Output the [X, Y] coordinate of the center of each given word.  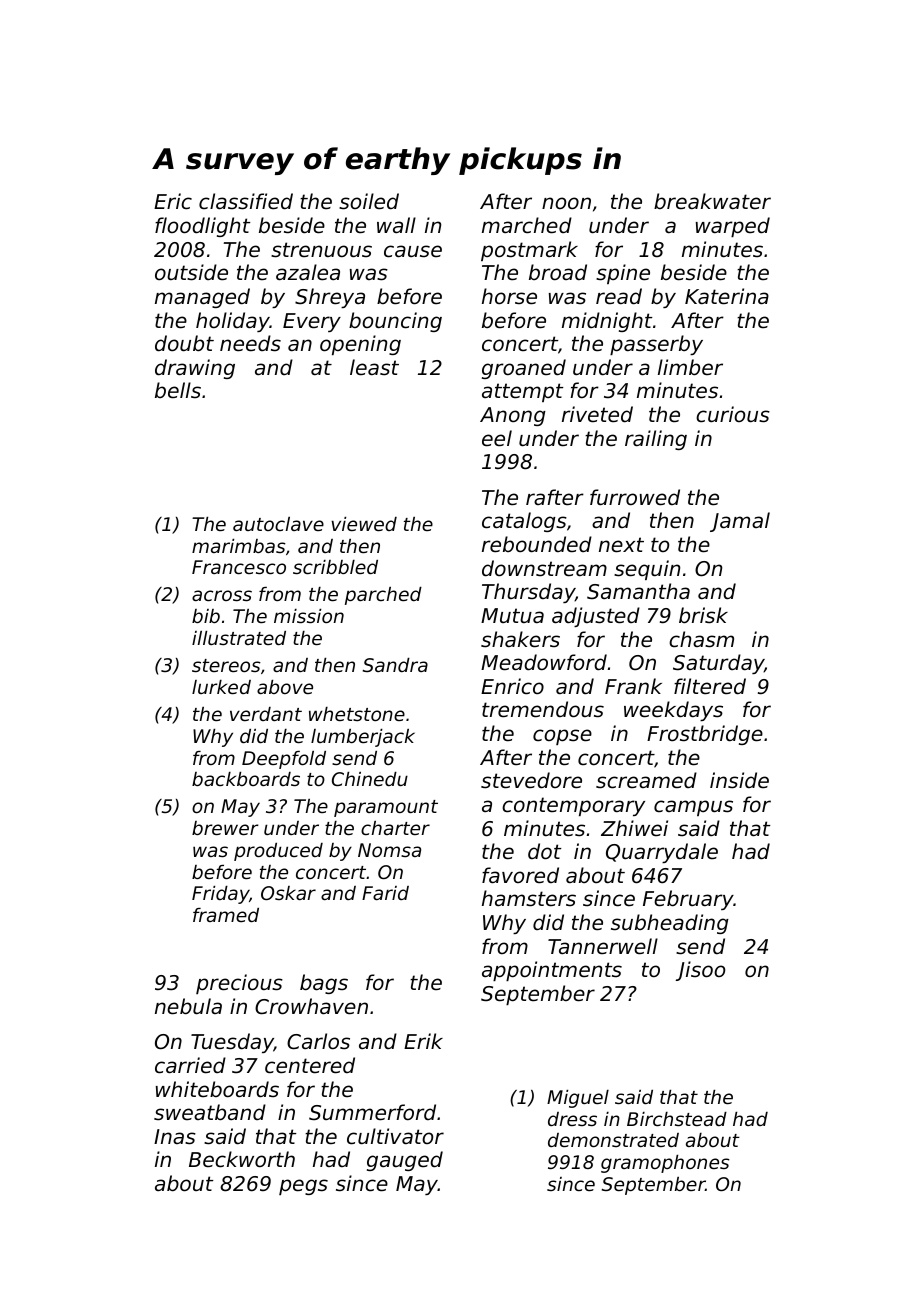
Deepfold [284, 760]
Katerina [727, 296]
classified [246, 201]
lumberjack [363, 738]
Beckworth [242, 1159]
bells [178, 390]
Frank [633, 686]
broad [558, 272]
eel [497, 438]
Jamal [740, 522]
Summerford [372, 1112]
